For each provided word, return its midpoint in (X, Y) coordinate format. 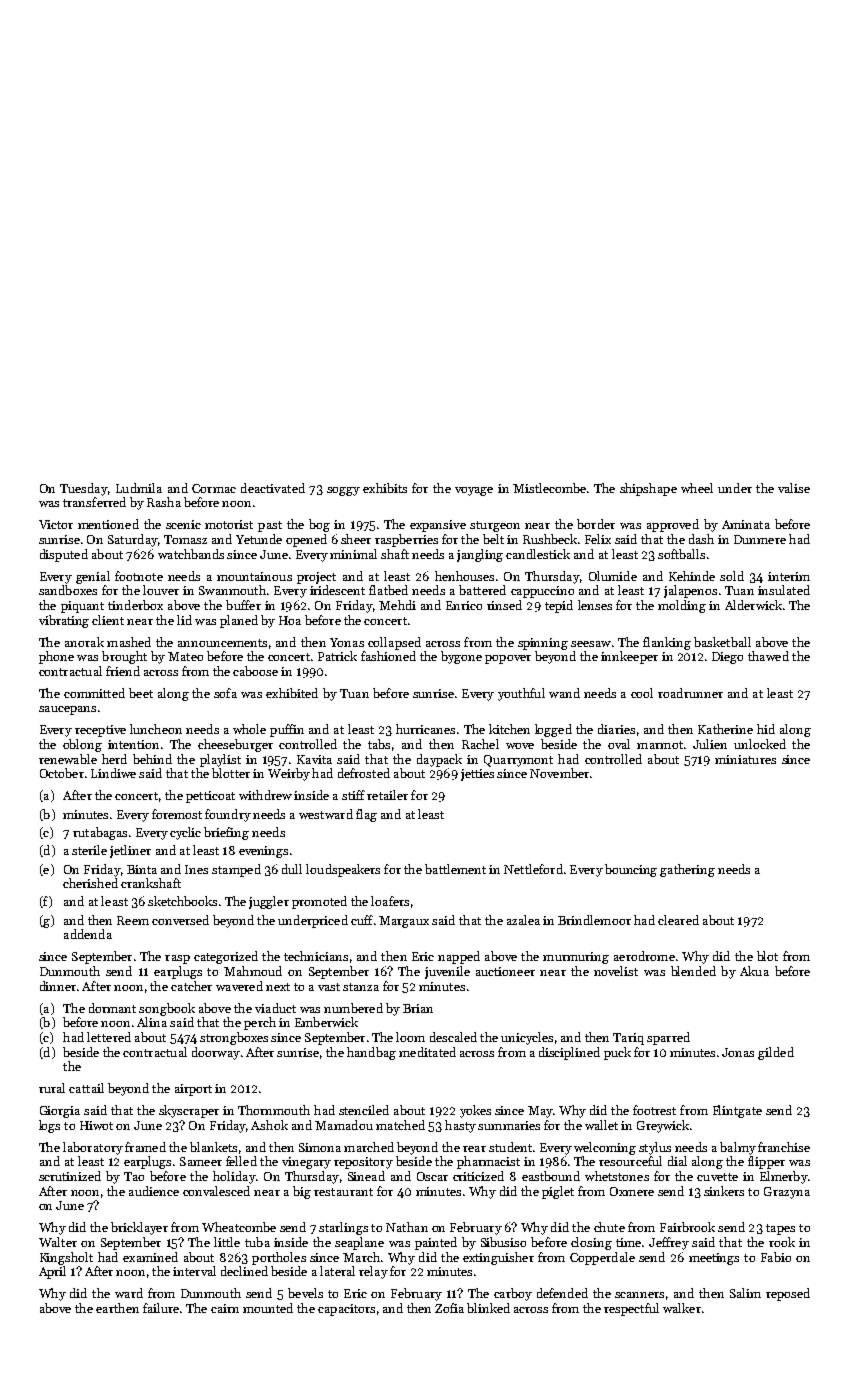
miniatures (745, 759)
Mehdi (397, 605)
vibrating (64, 621)
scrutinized (70, 1176)
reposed (788, 1294)
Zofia (449, 1308)
